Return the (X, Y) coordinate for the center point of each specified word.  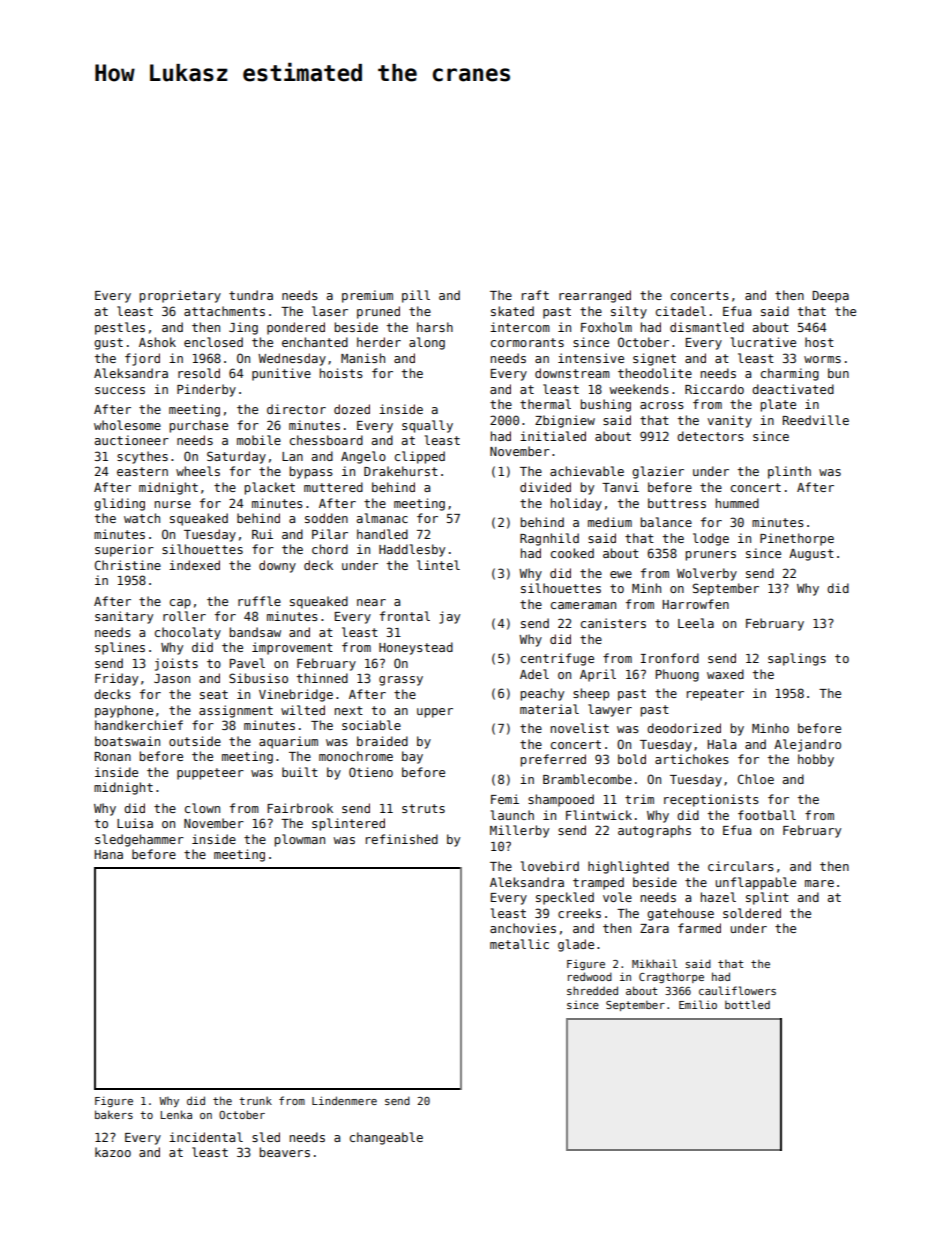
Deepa (830, 297)
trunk (255, 1100)
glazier (658, 472)
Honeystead (416, 648)
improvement (292, 648)
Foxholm (606, 327)
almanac (382, 518)
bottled (747, 1004)
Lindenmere (344, 1100)
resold (199, 373)
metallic (519, 944)
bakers (114, 1114)
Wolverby (707, 574)
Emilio (698, 1004)
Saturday (236, 457)
